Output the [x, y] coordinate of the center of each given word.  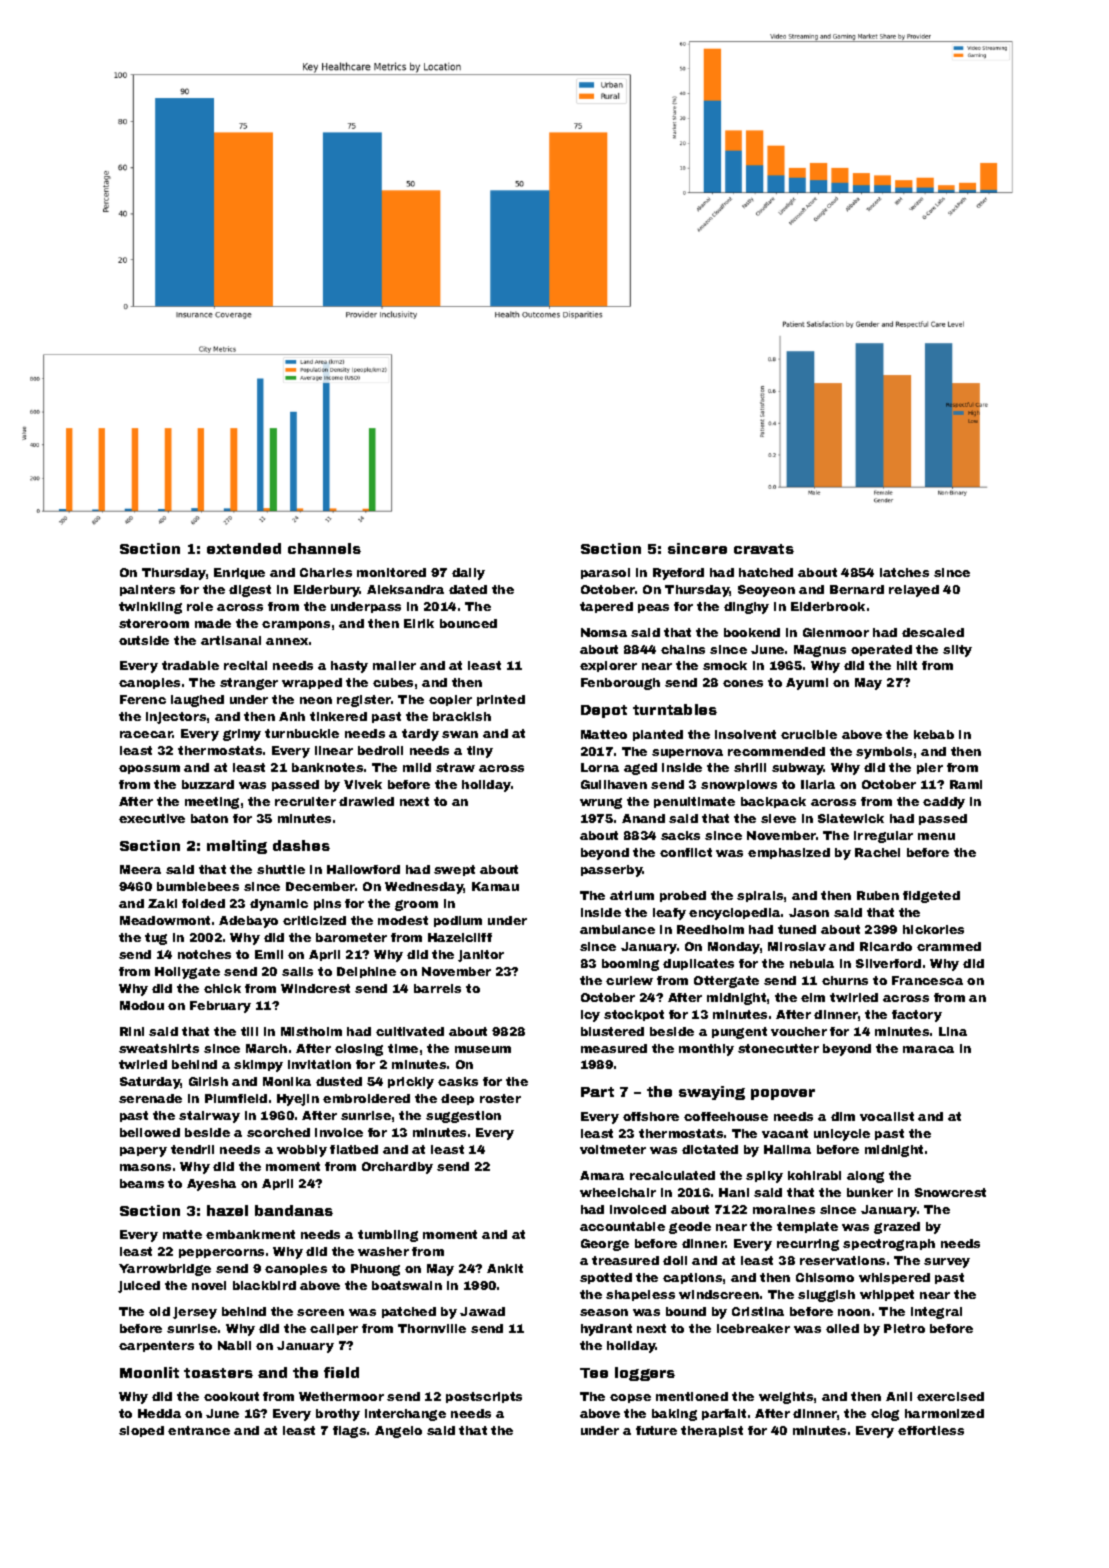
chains [683, 649]
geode [690, 1228]
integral [936, 1313]
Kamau [495, 886]
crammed [949, 946]
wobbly [302, 1151]
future [656, 1430]
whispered [894, 1278]
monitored [391, 572]
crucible [809, 734]
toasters [218, 1373]
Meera [140, 869]
